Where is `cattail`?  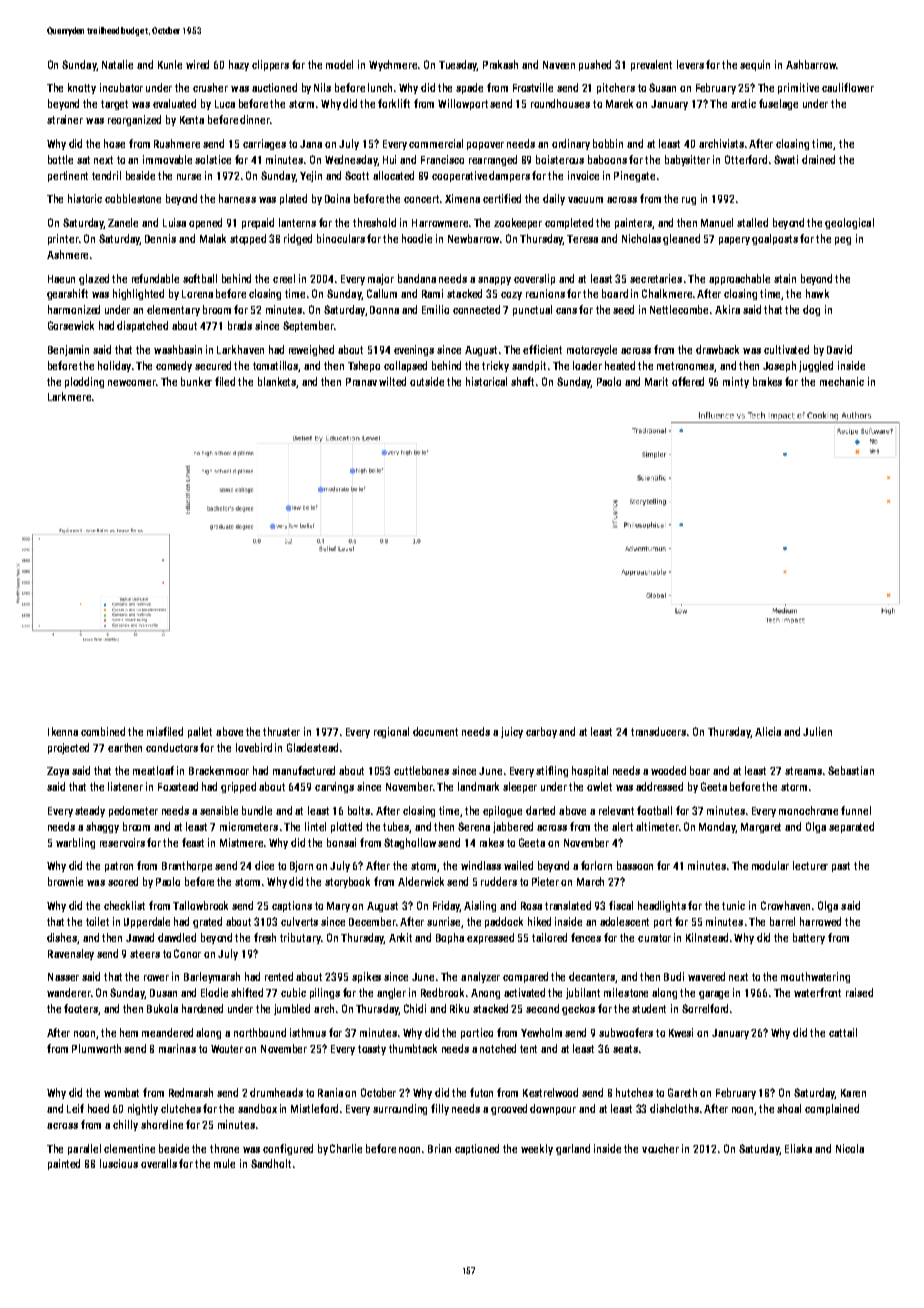 cattail is located at coordinates (843, 1032).
